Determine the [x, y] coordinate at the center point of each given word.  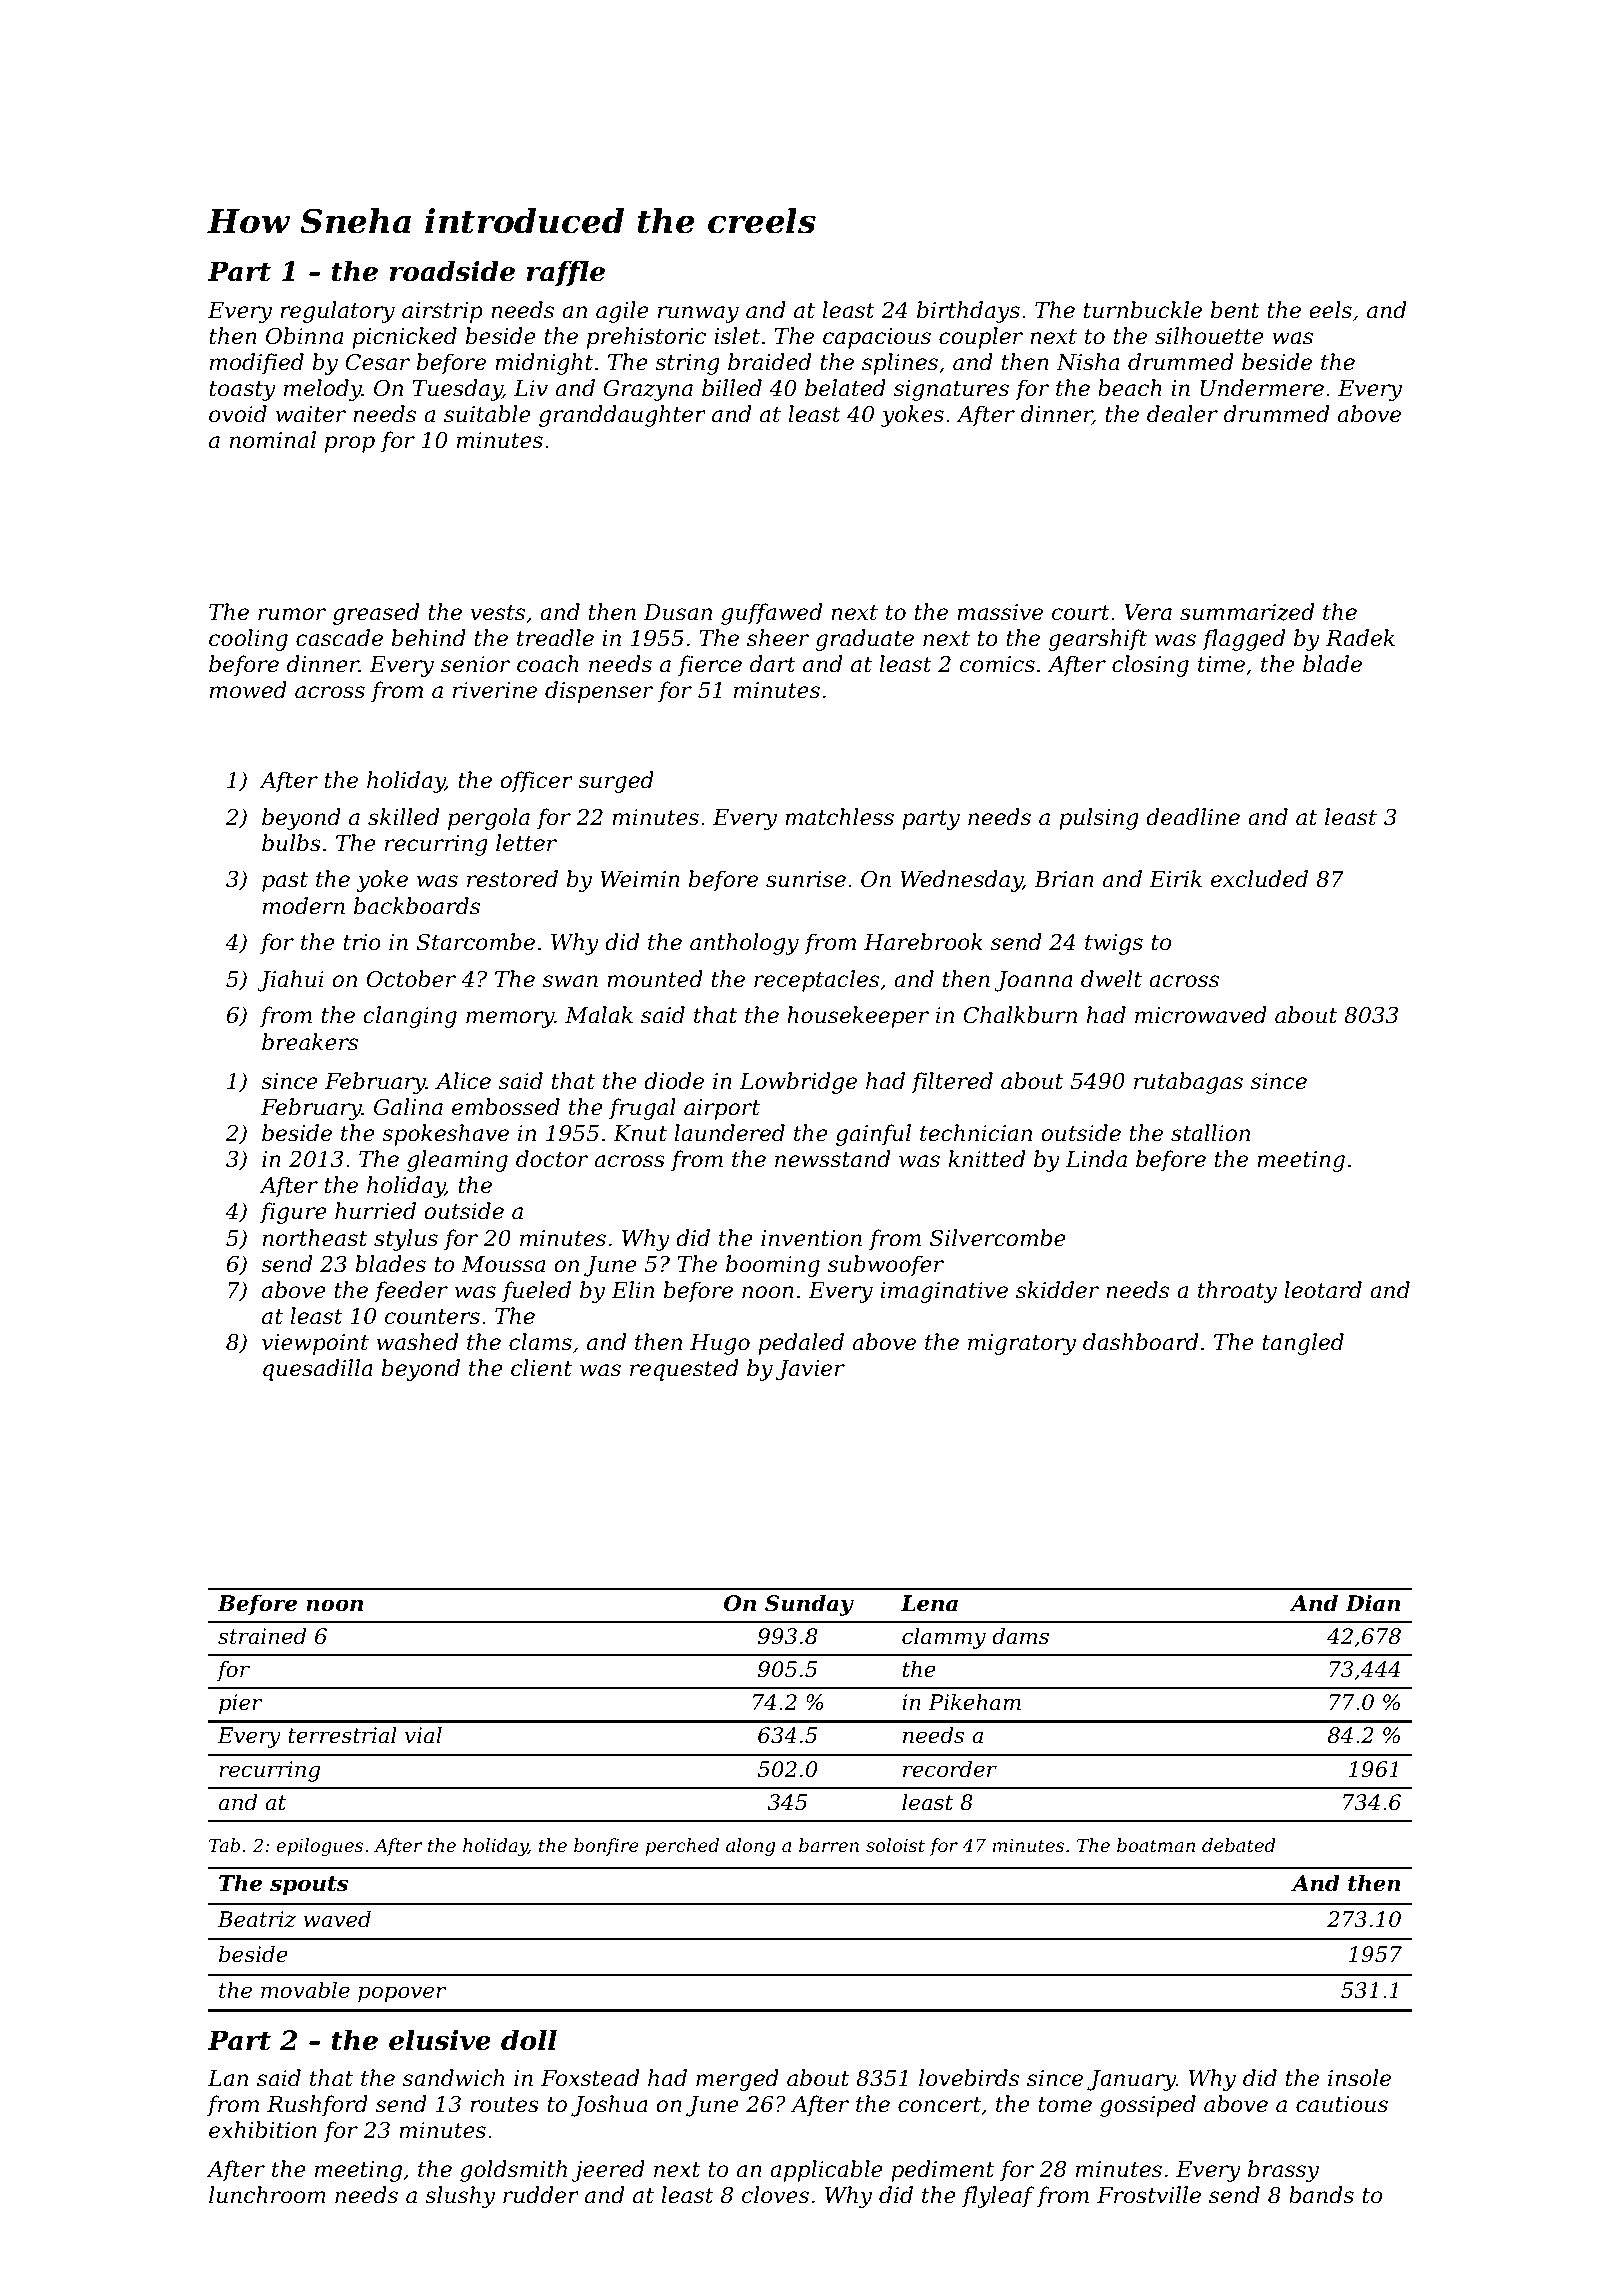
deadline [1193, 817]
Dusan [678, 612]
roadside [452, 271]
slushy [460, 2197]
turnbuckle [1143, 310]
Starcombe [476, 942]
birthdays [968, 312]
